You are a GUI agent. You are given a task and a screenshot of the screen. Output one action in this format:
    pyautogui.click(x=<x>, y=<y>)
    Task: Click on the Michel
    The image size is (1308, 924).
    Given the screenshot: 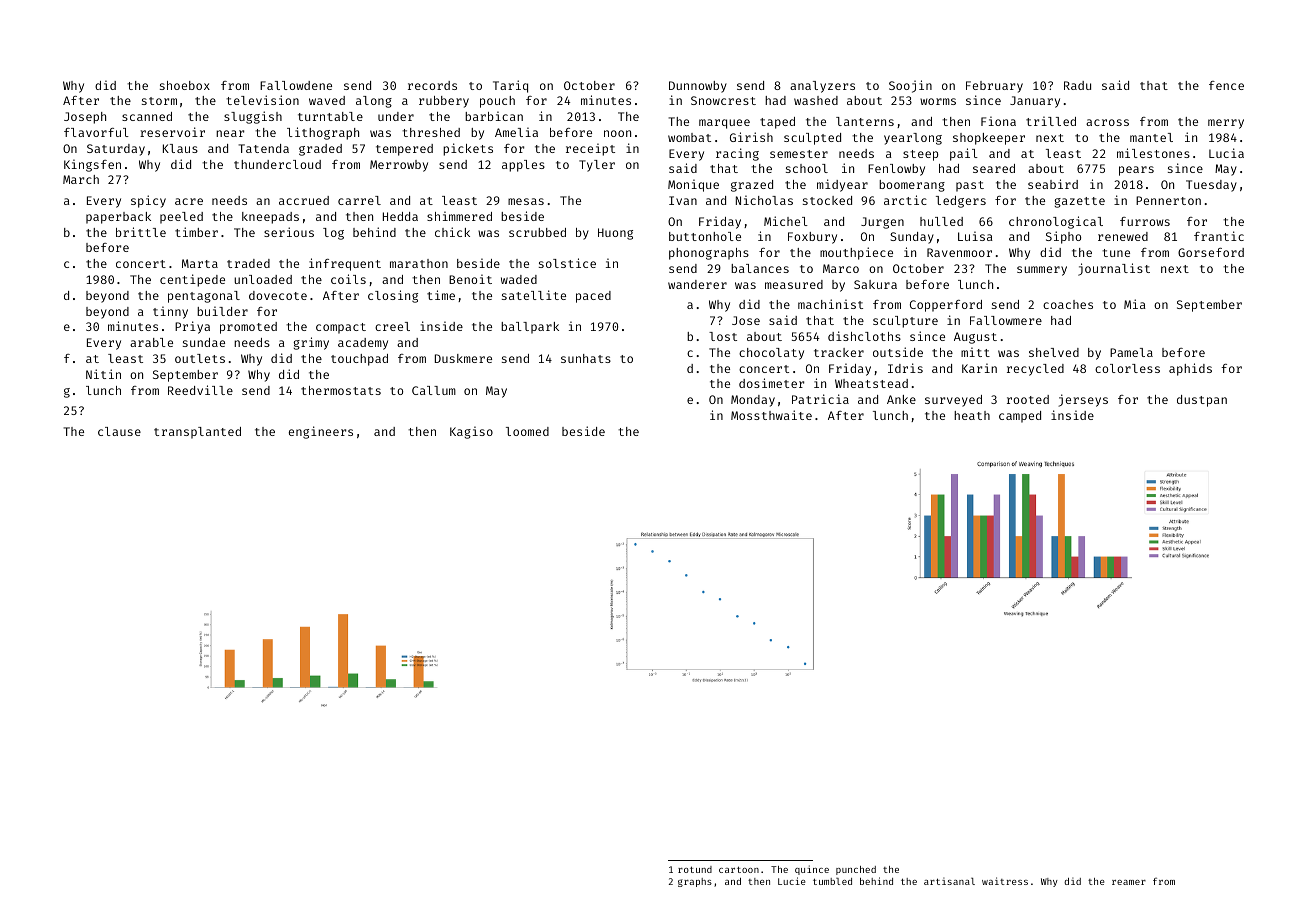 What is the action you would take?
    pyautogui.click(x=786, y=221)
